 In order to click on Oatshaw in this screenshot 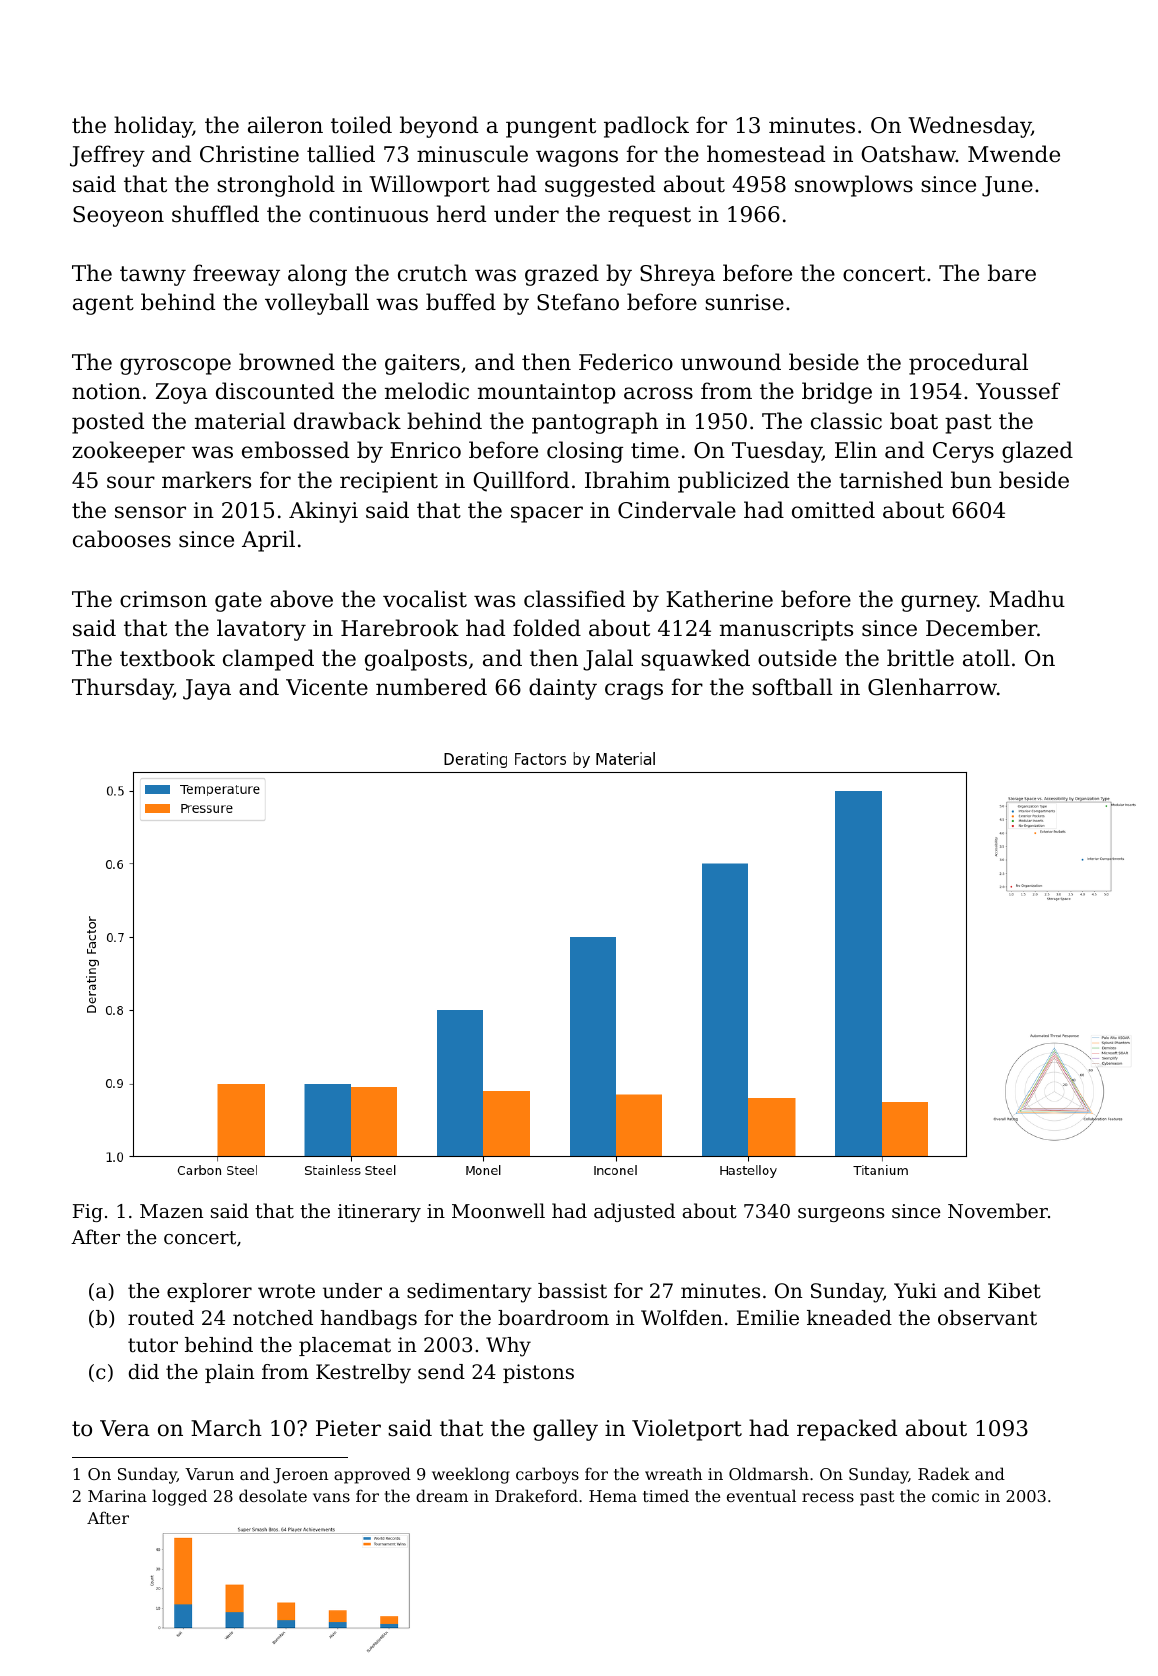, I will do `click(908, 154)`.
